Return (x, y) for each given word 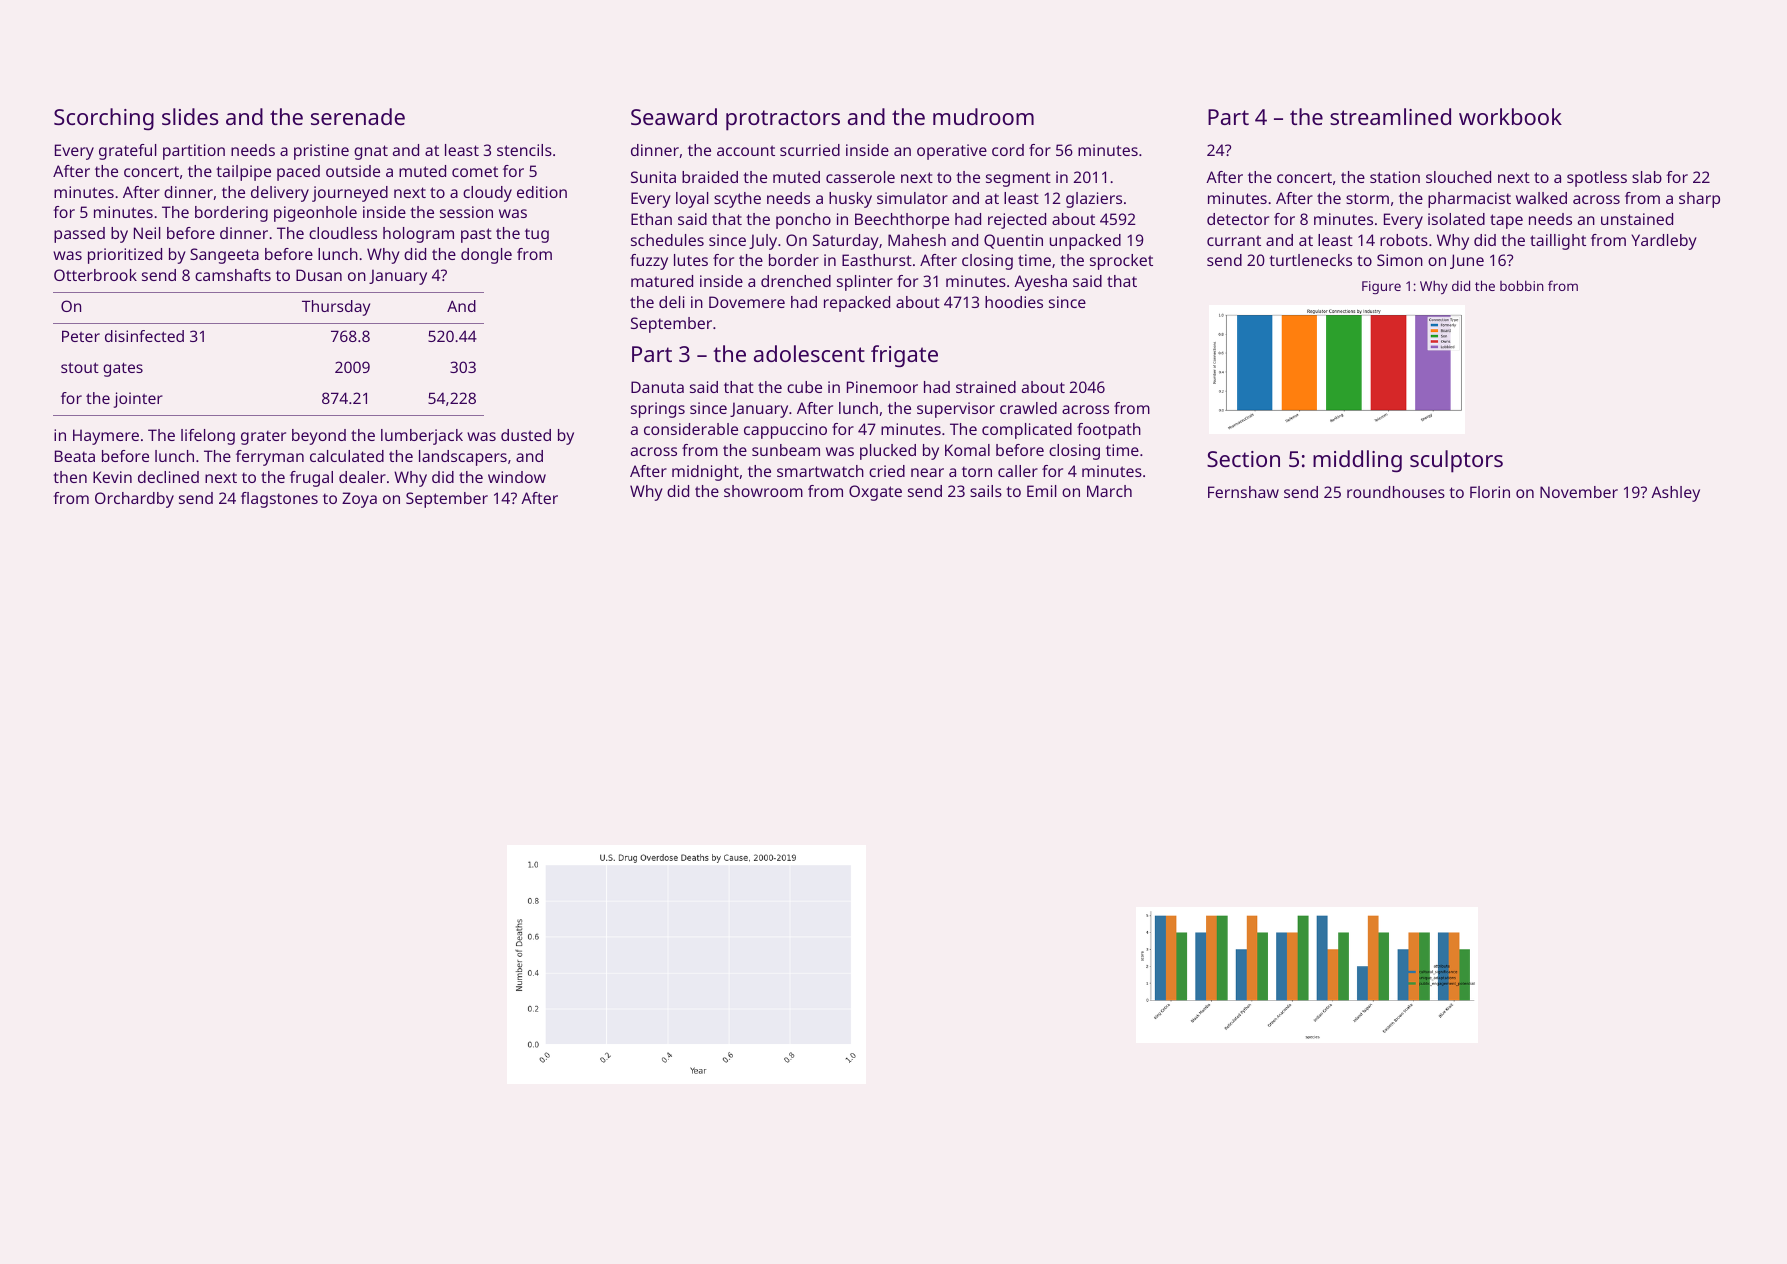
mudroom (983, 116)
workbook (1510, 116)
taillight (1558, 242)
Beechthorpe (902, 221)
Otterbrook (95, 275)
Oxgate (875, 493)
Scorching (104, 119)
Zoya (359, 500)
